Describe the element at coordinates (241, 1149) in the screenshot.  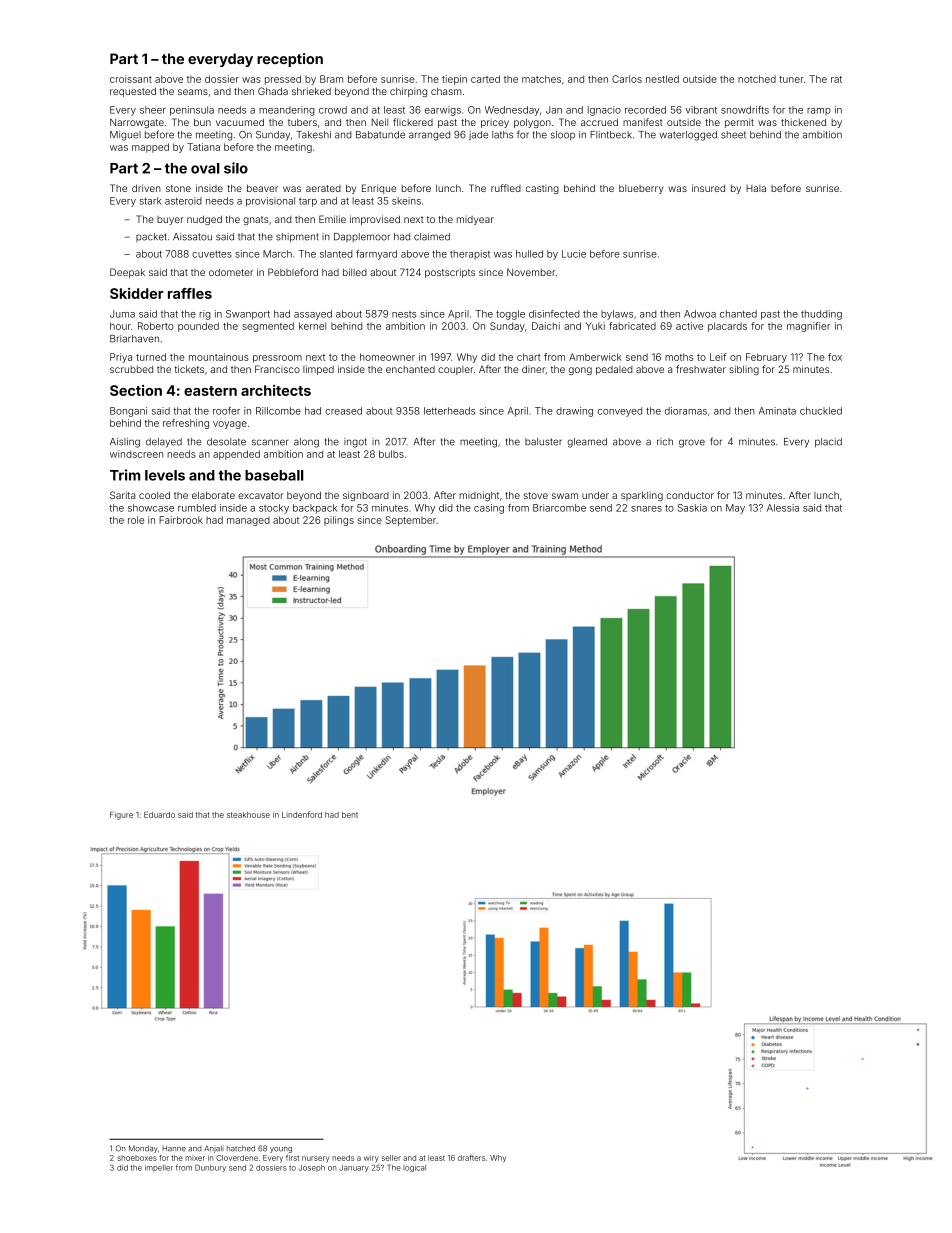
I see `hatched` at that location.
